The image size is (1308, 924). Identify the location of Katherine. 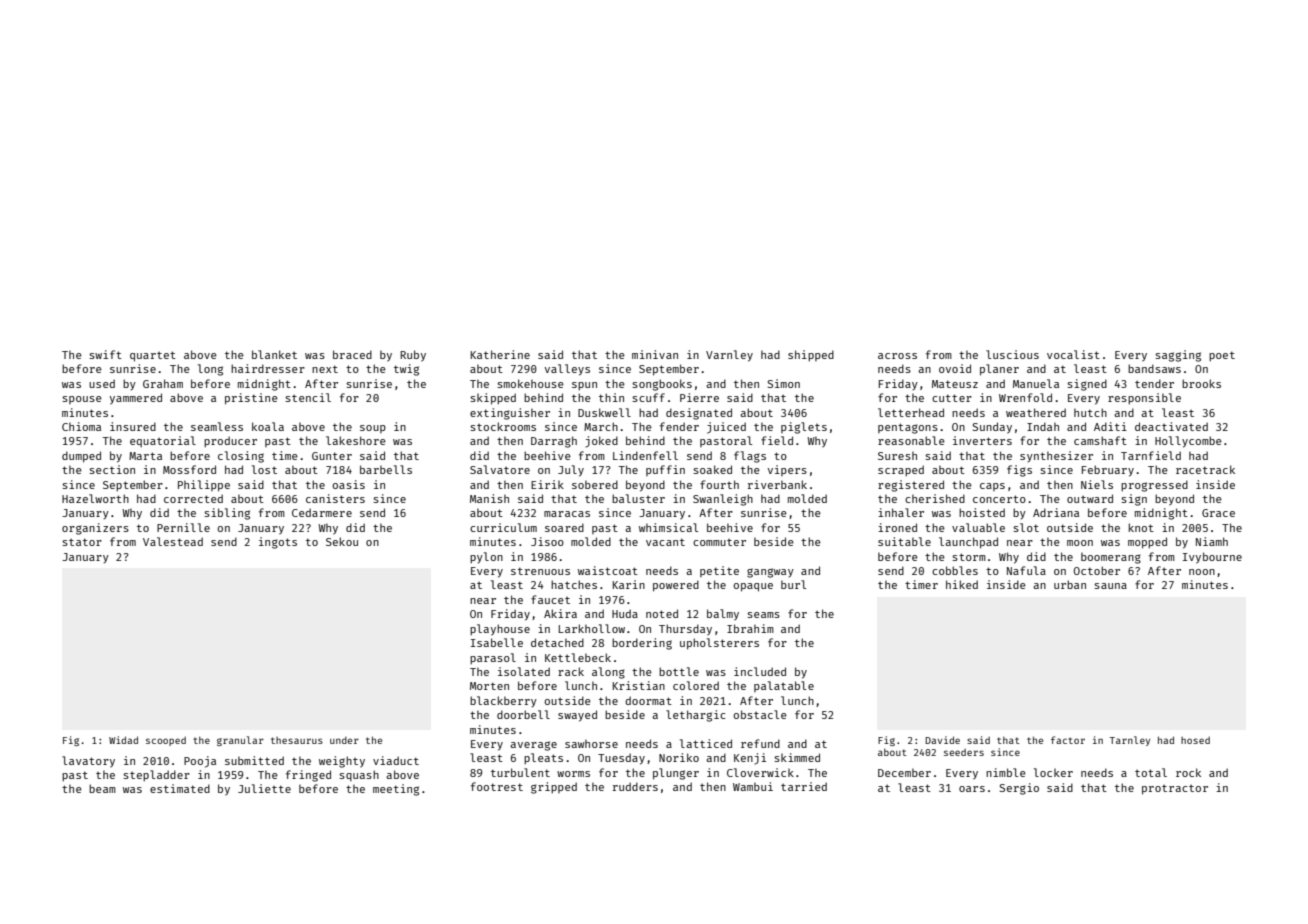
(500, 354).
